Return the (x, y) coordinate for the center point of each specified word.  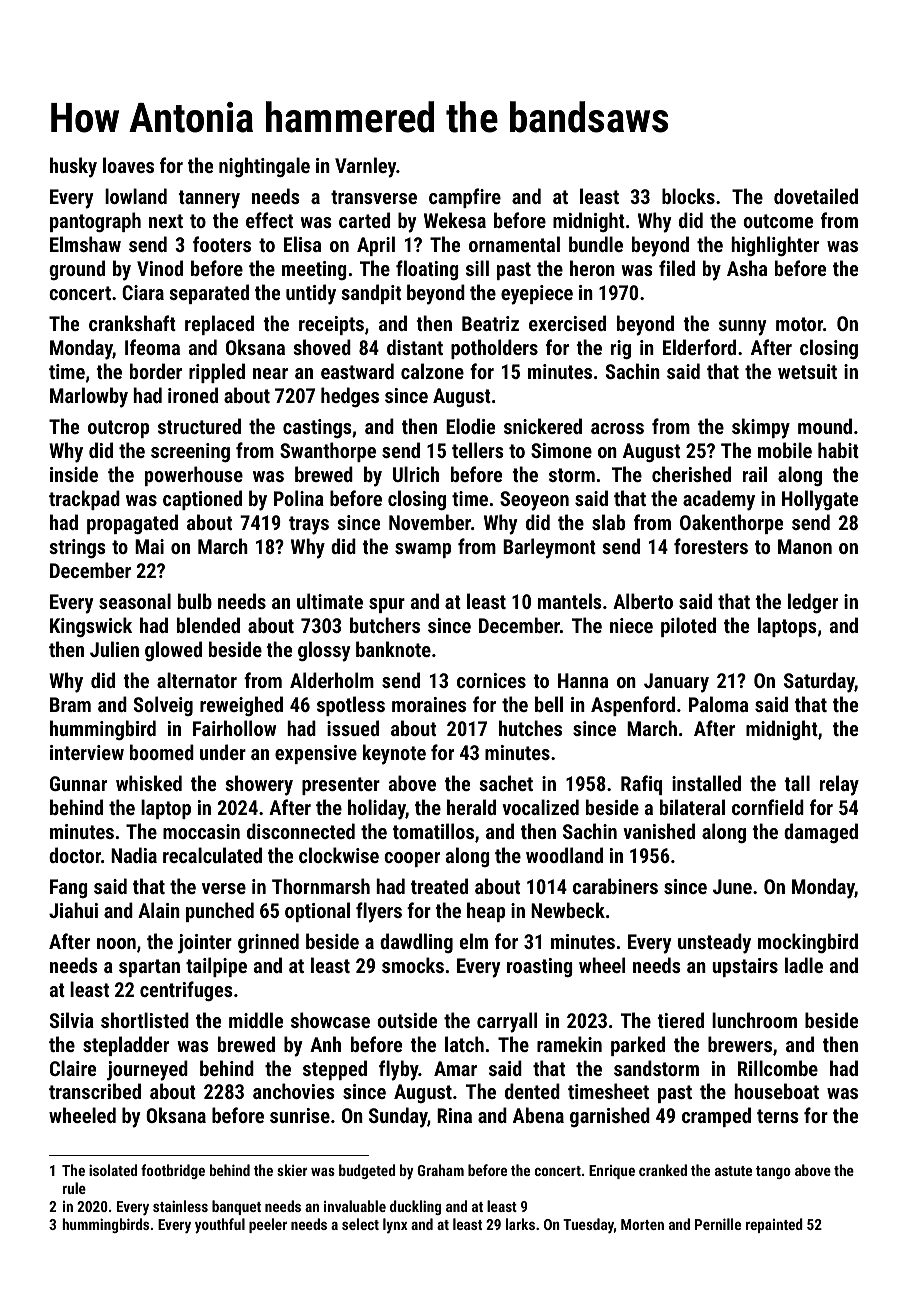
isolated (113, 1170)
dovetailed (816, 196)
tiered (680, 1020)
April (376, 246)
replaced (219, 325)
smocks (413, 965)
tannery (209, 199)
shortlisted (145, 1020)
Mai (149, 546)
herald (471, 807)
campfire (465, 198)
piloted (688, 627)
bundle (596, 244)
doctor (75, 855)
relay (839, 785)
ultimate (330, 601)
